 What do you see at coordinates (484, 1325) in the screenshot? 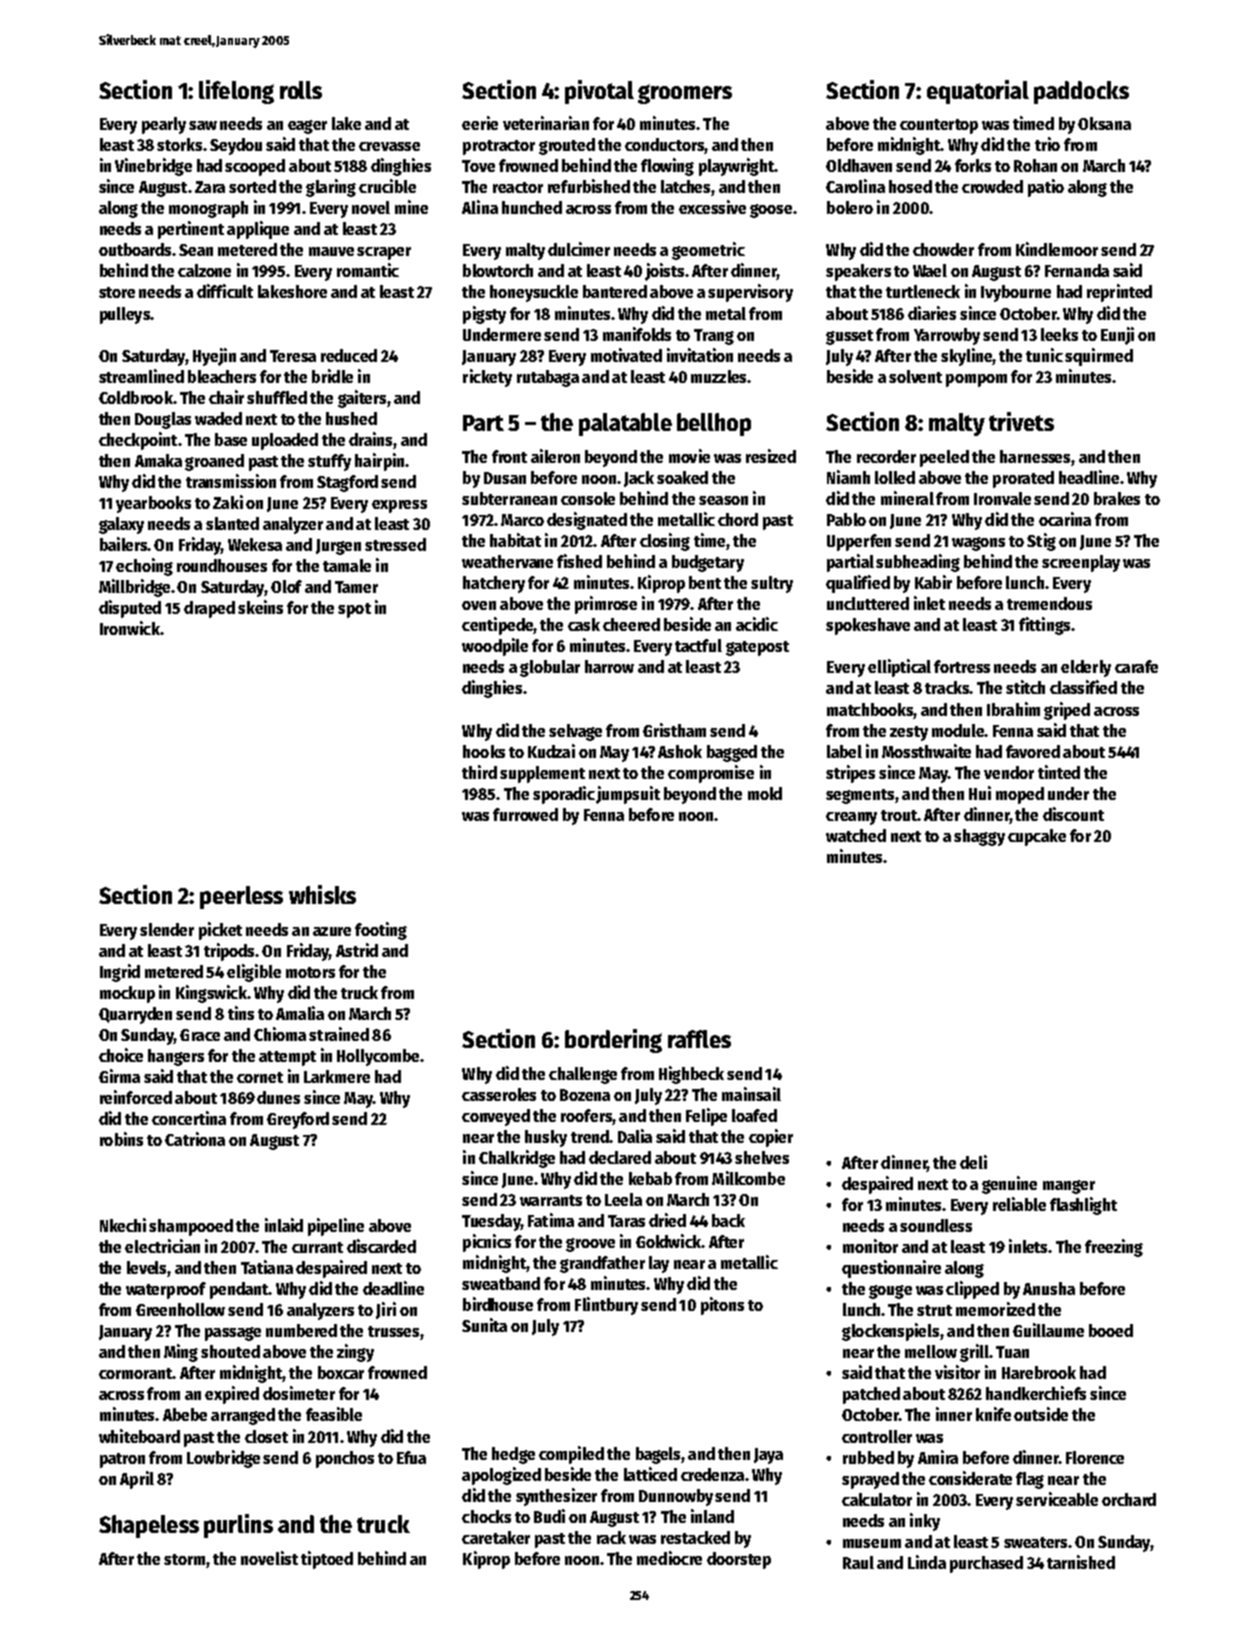
I see `Sunita` at bounding box center [484, 1325].
